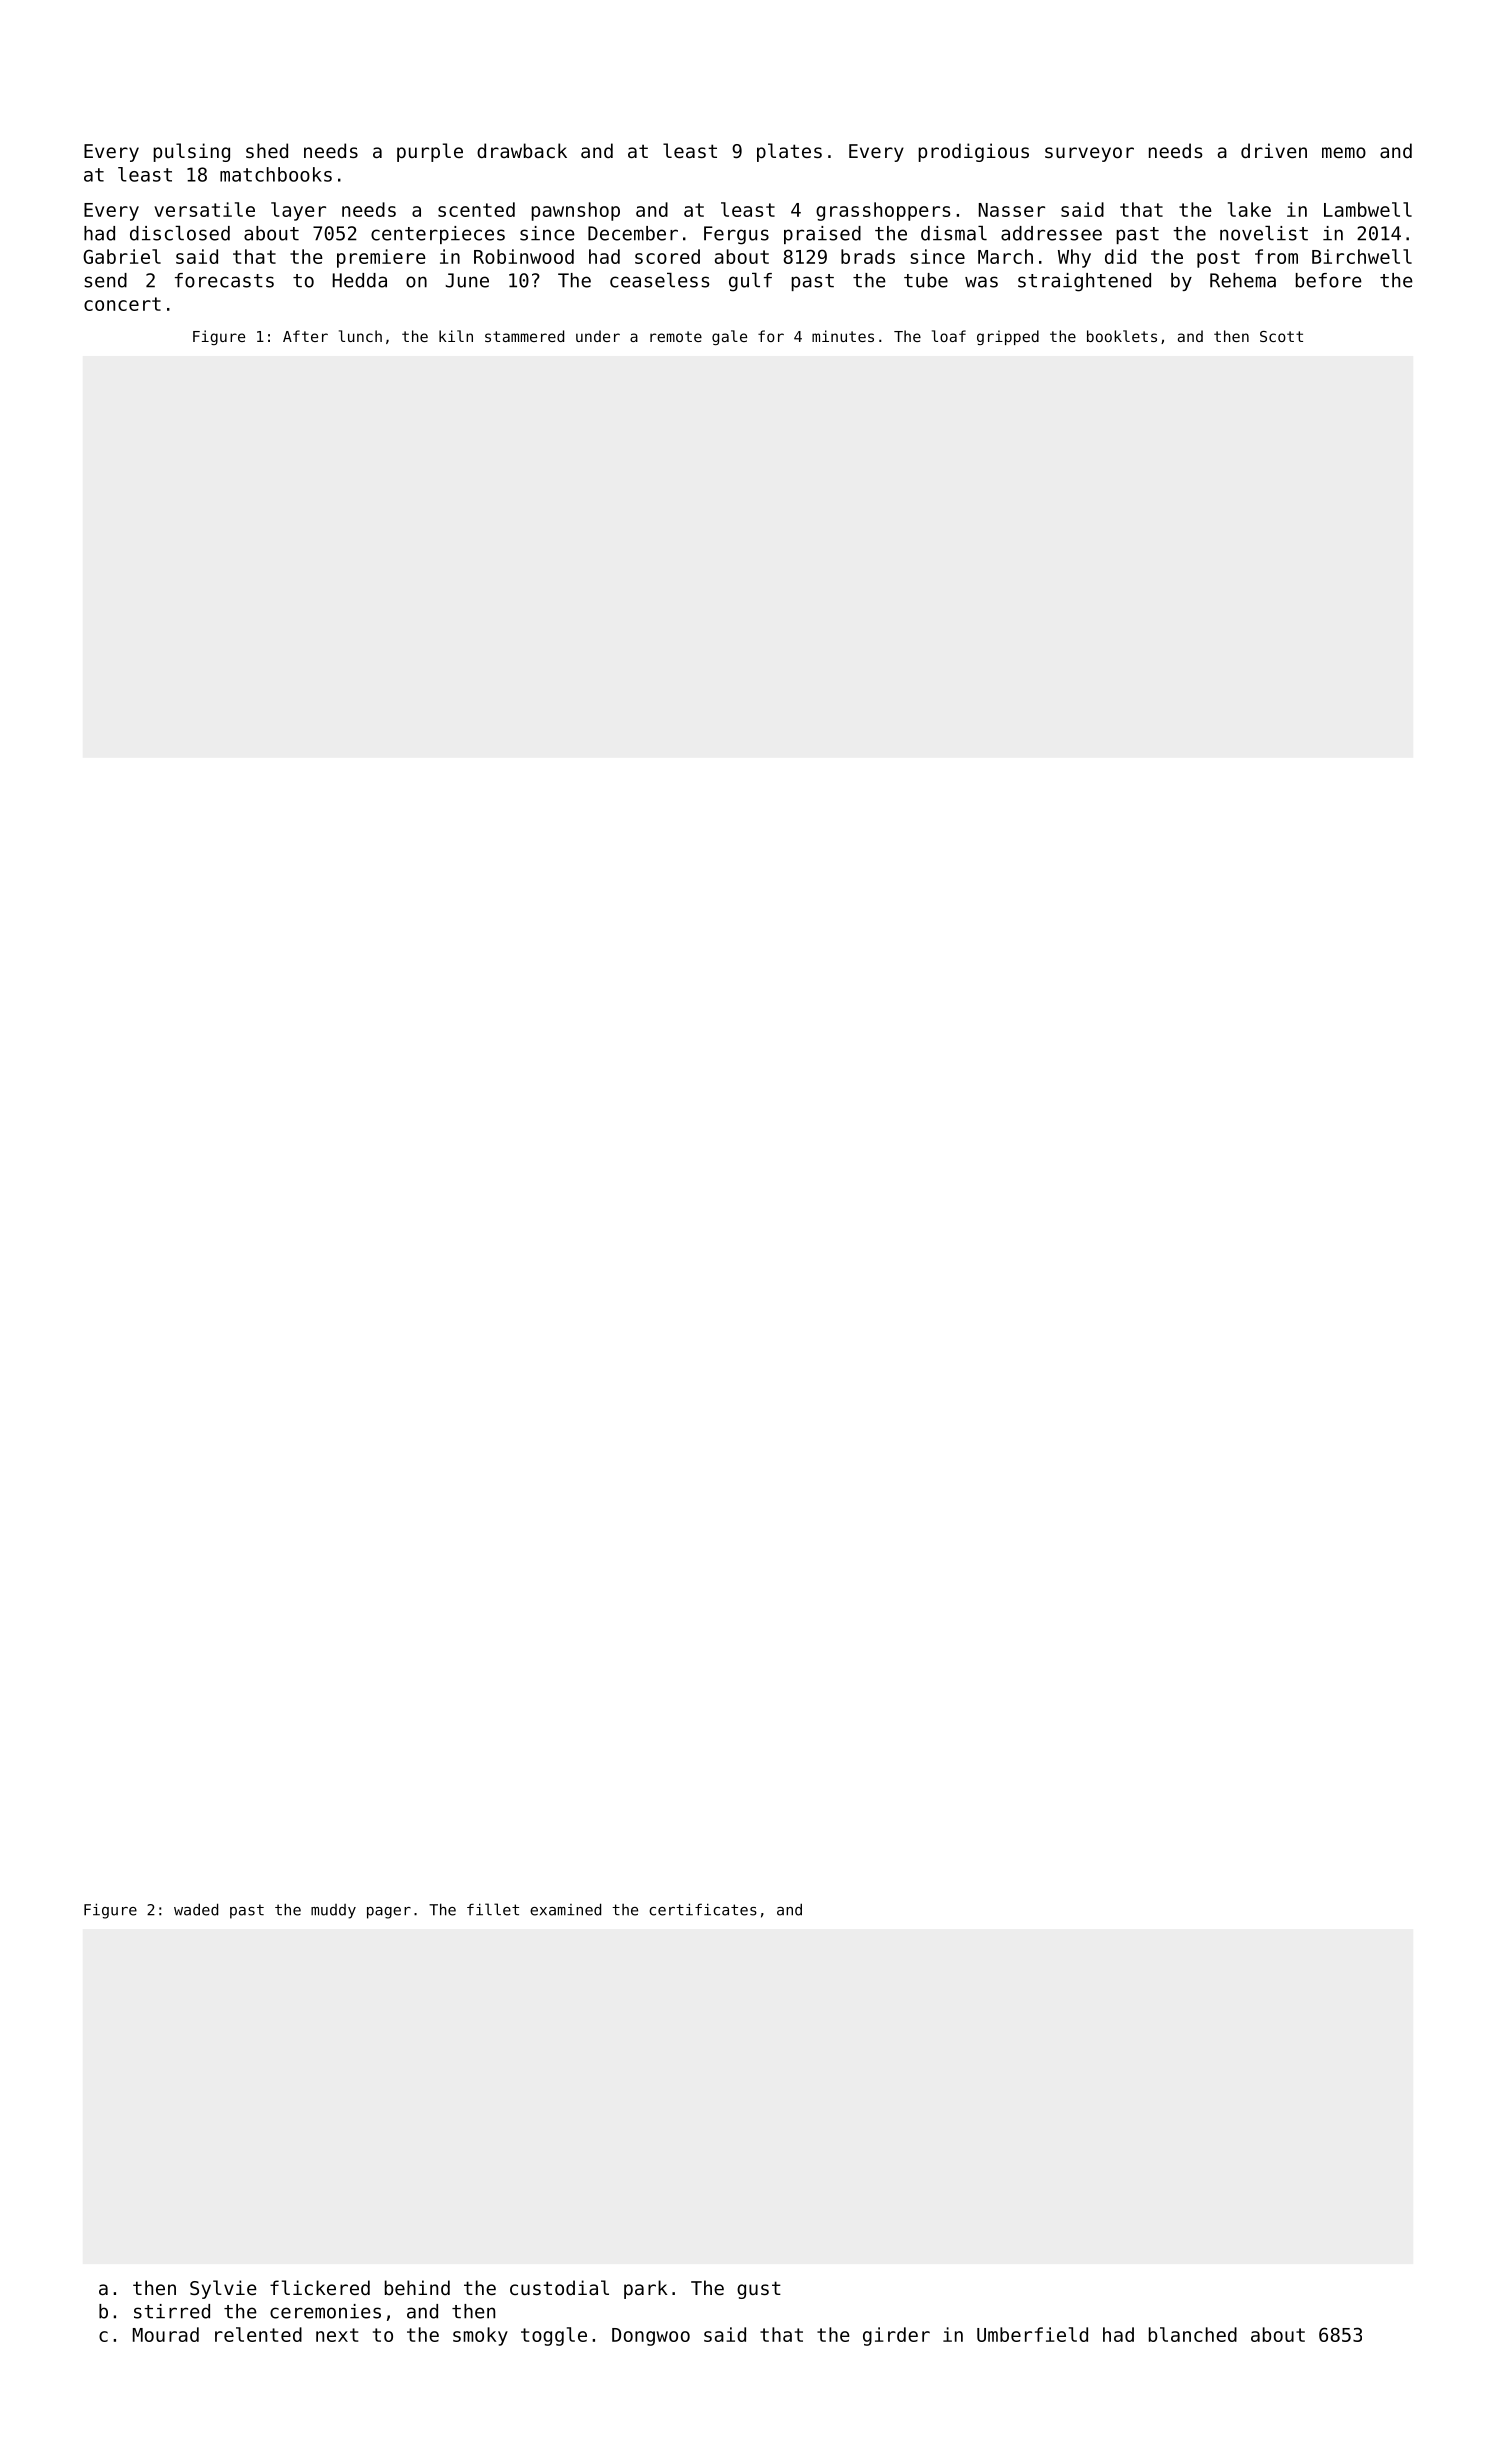 The image size is (1496, 2464). I want to click on certificates, so click(703, 1909).
